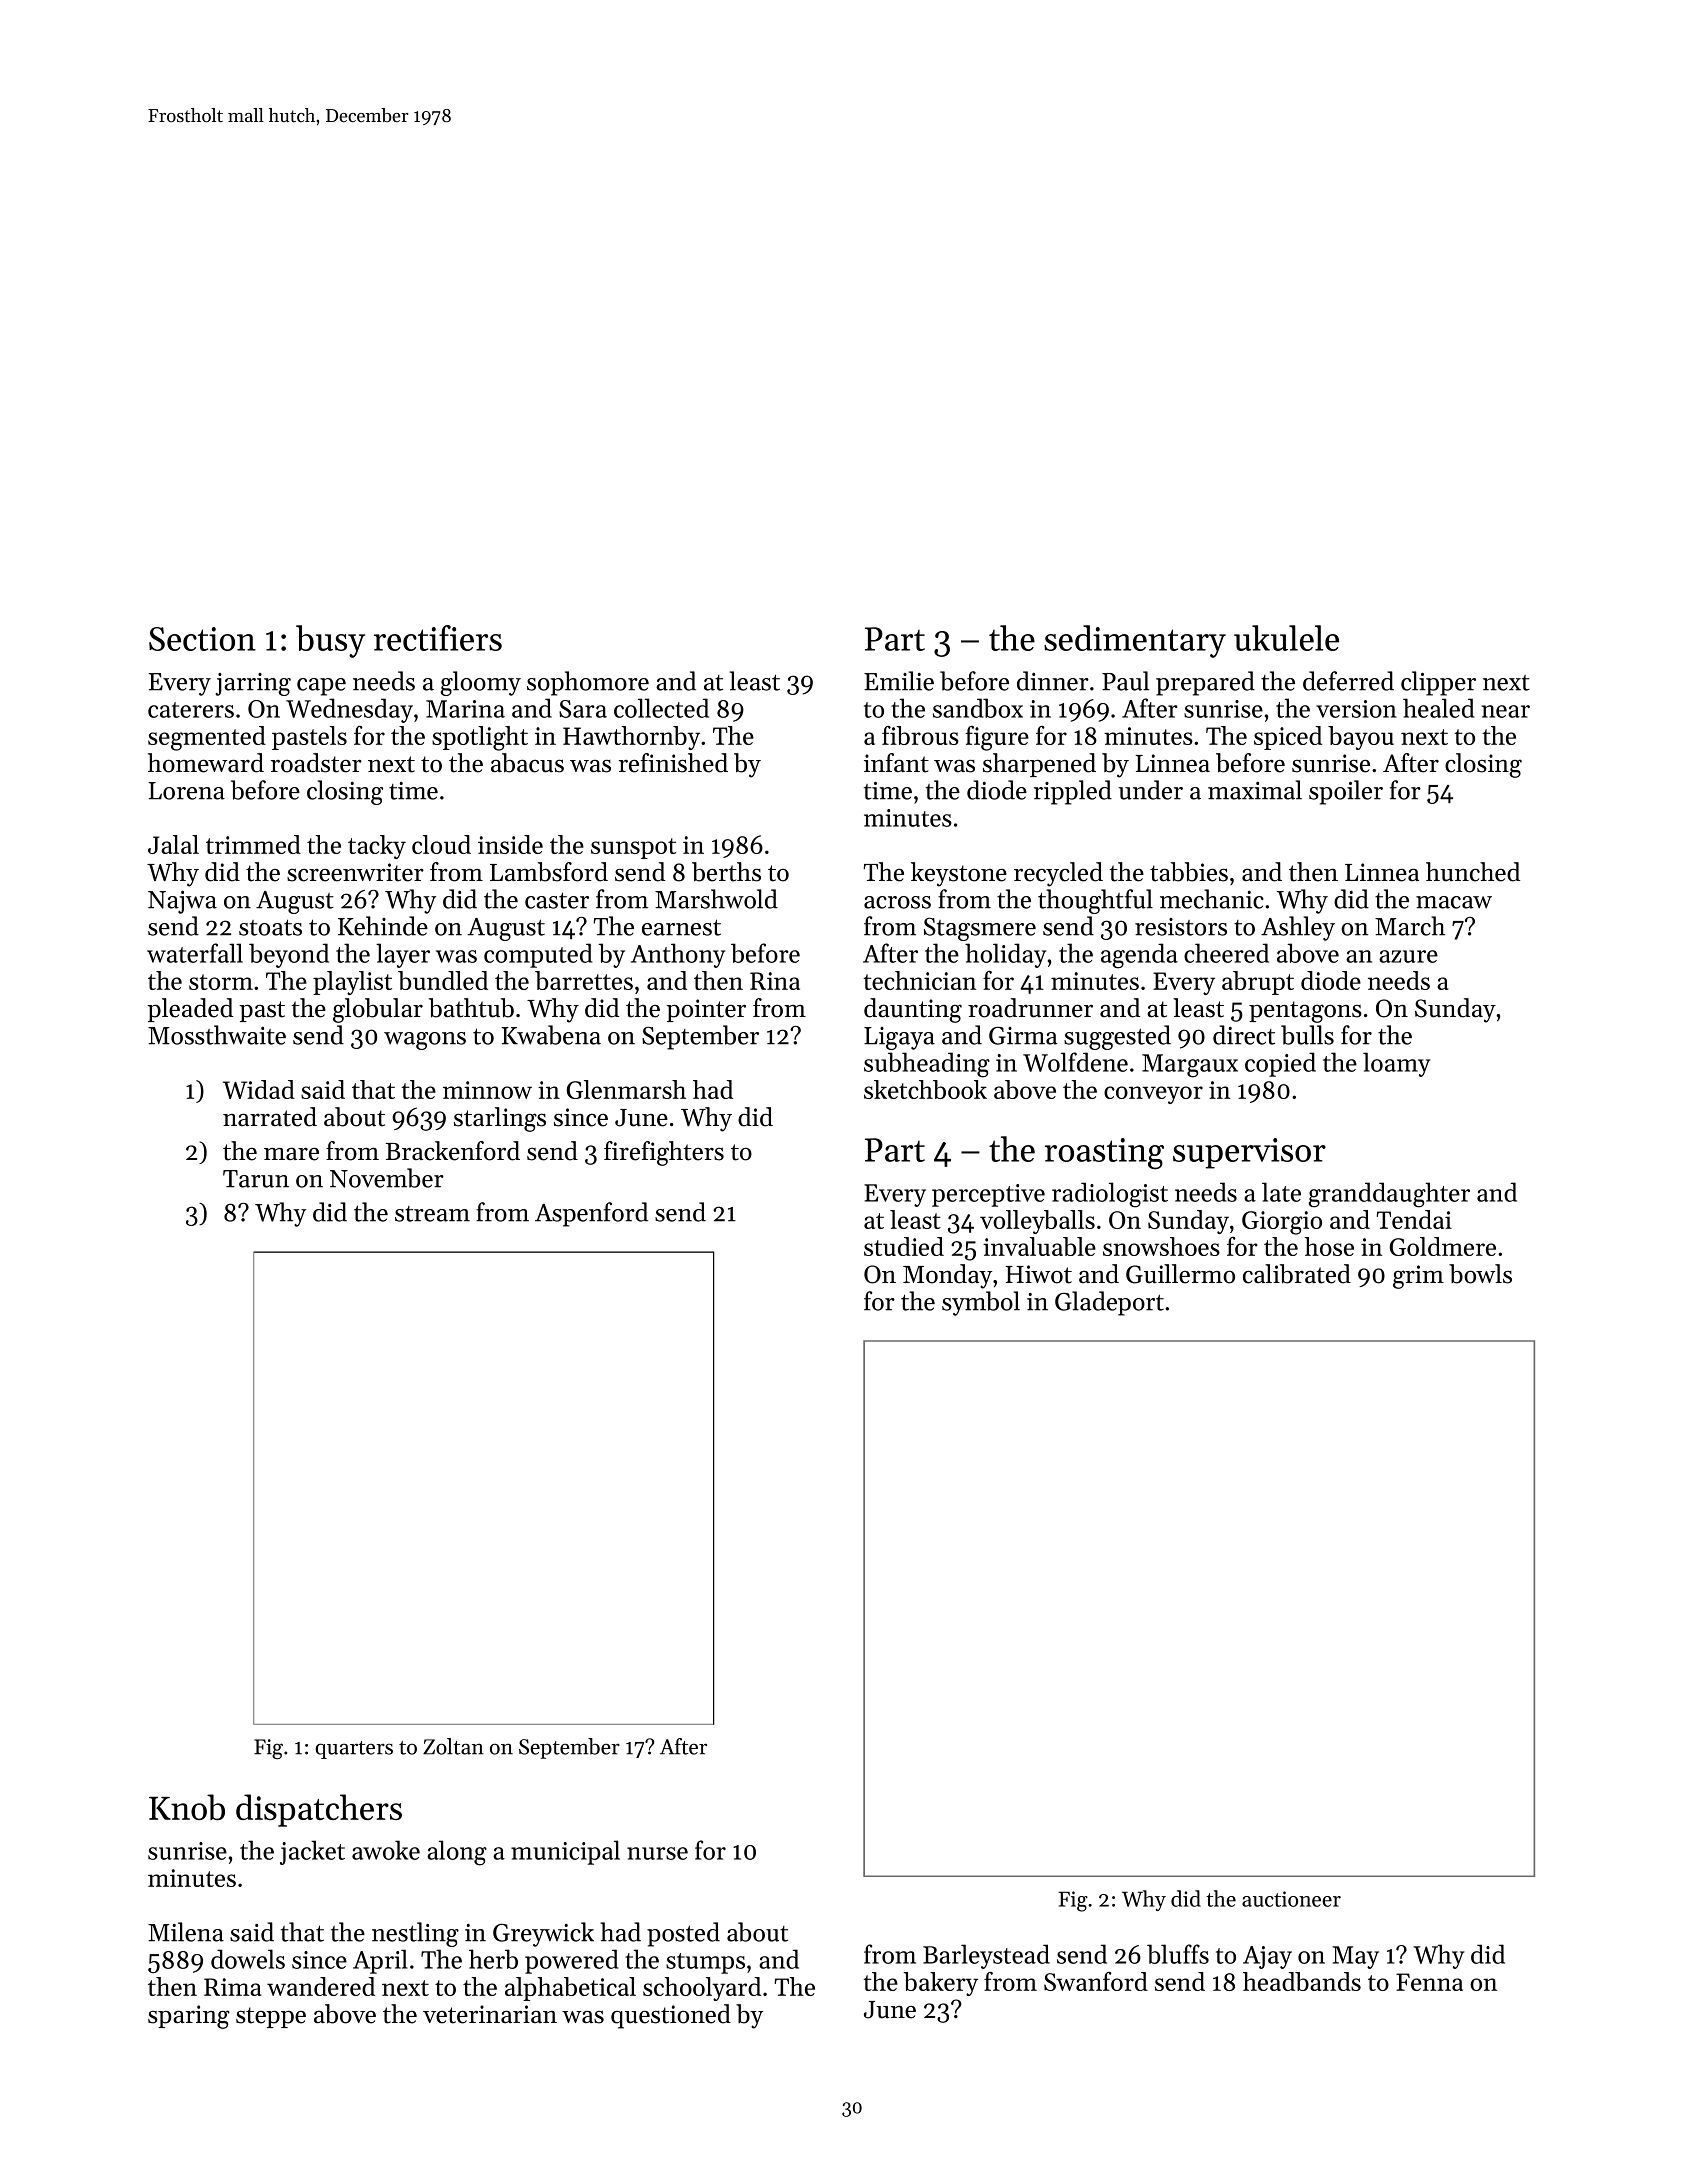 This image has width=1683, height=2178. What do you see at coordinates (1396, 1064) in the image?
I see `loamy` at bounding box center [1396, 1064].
